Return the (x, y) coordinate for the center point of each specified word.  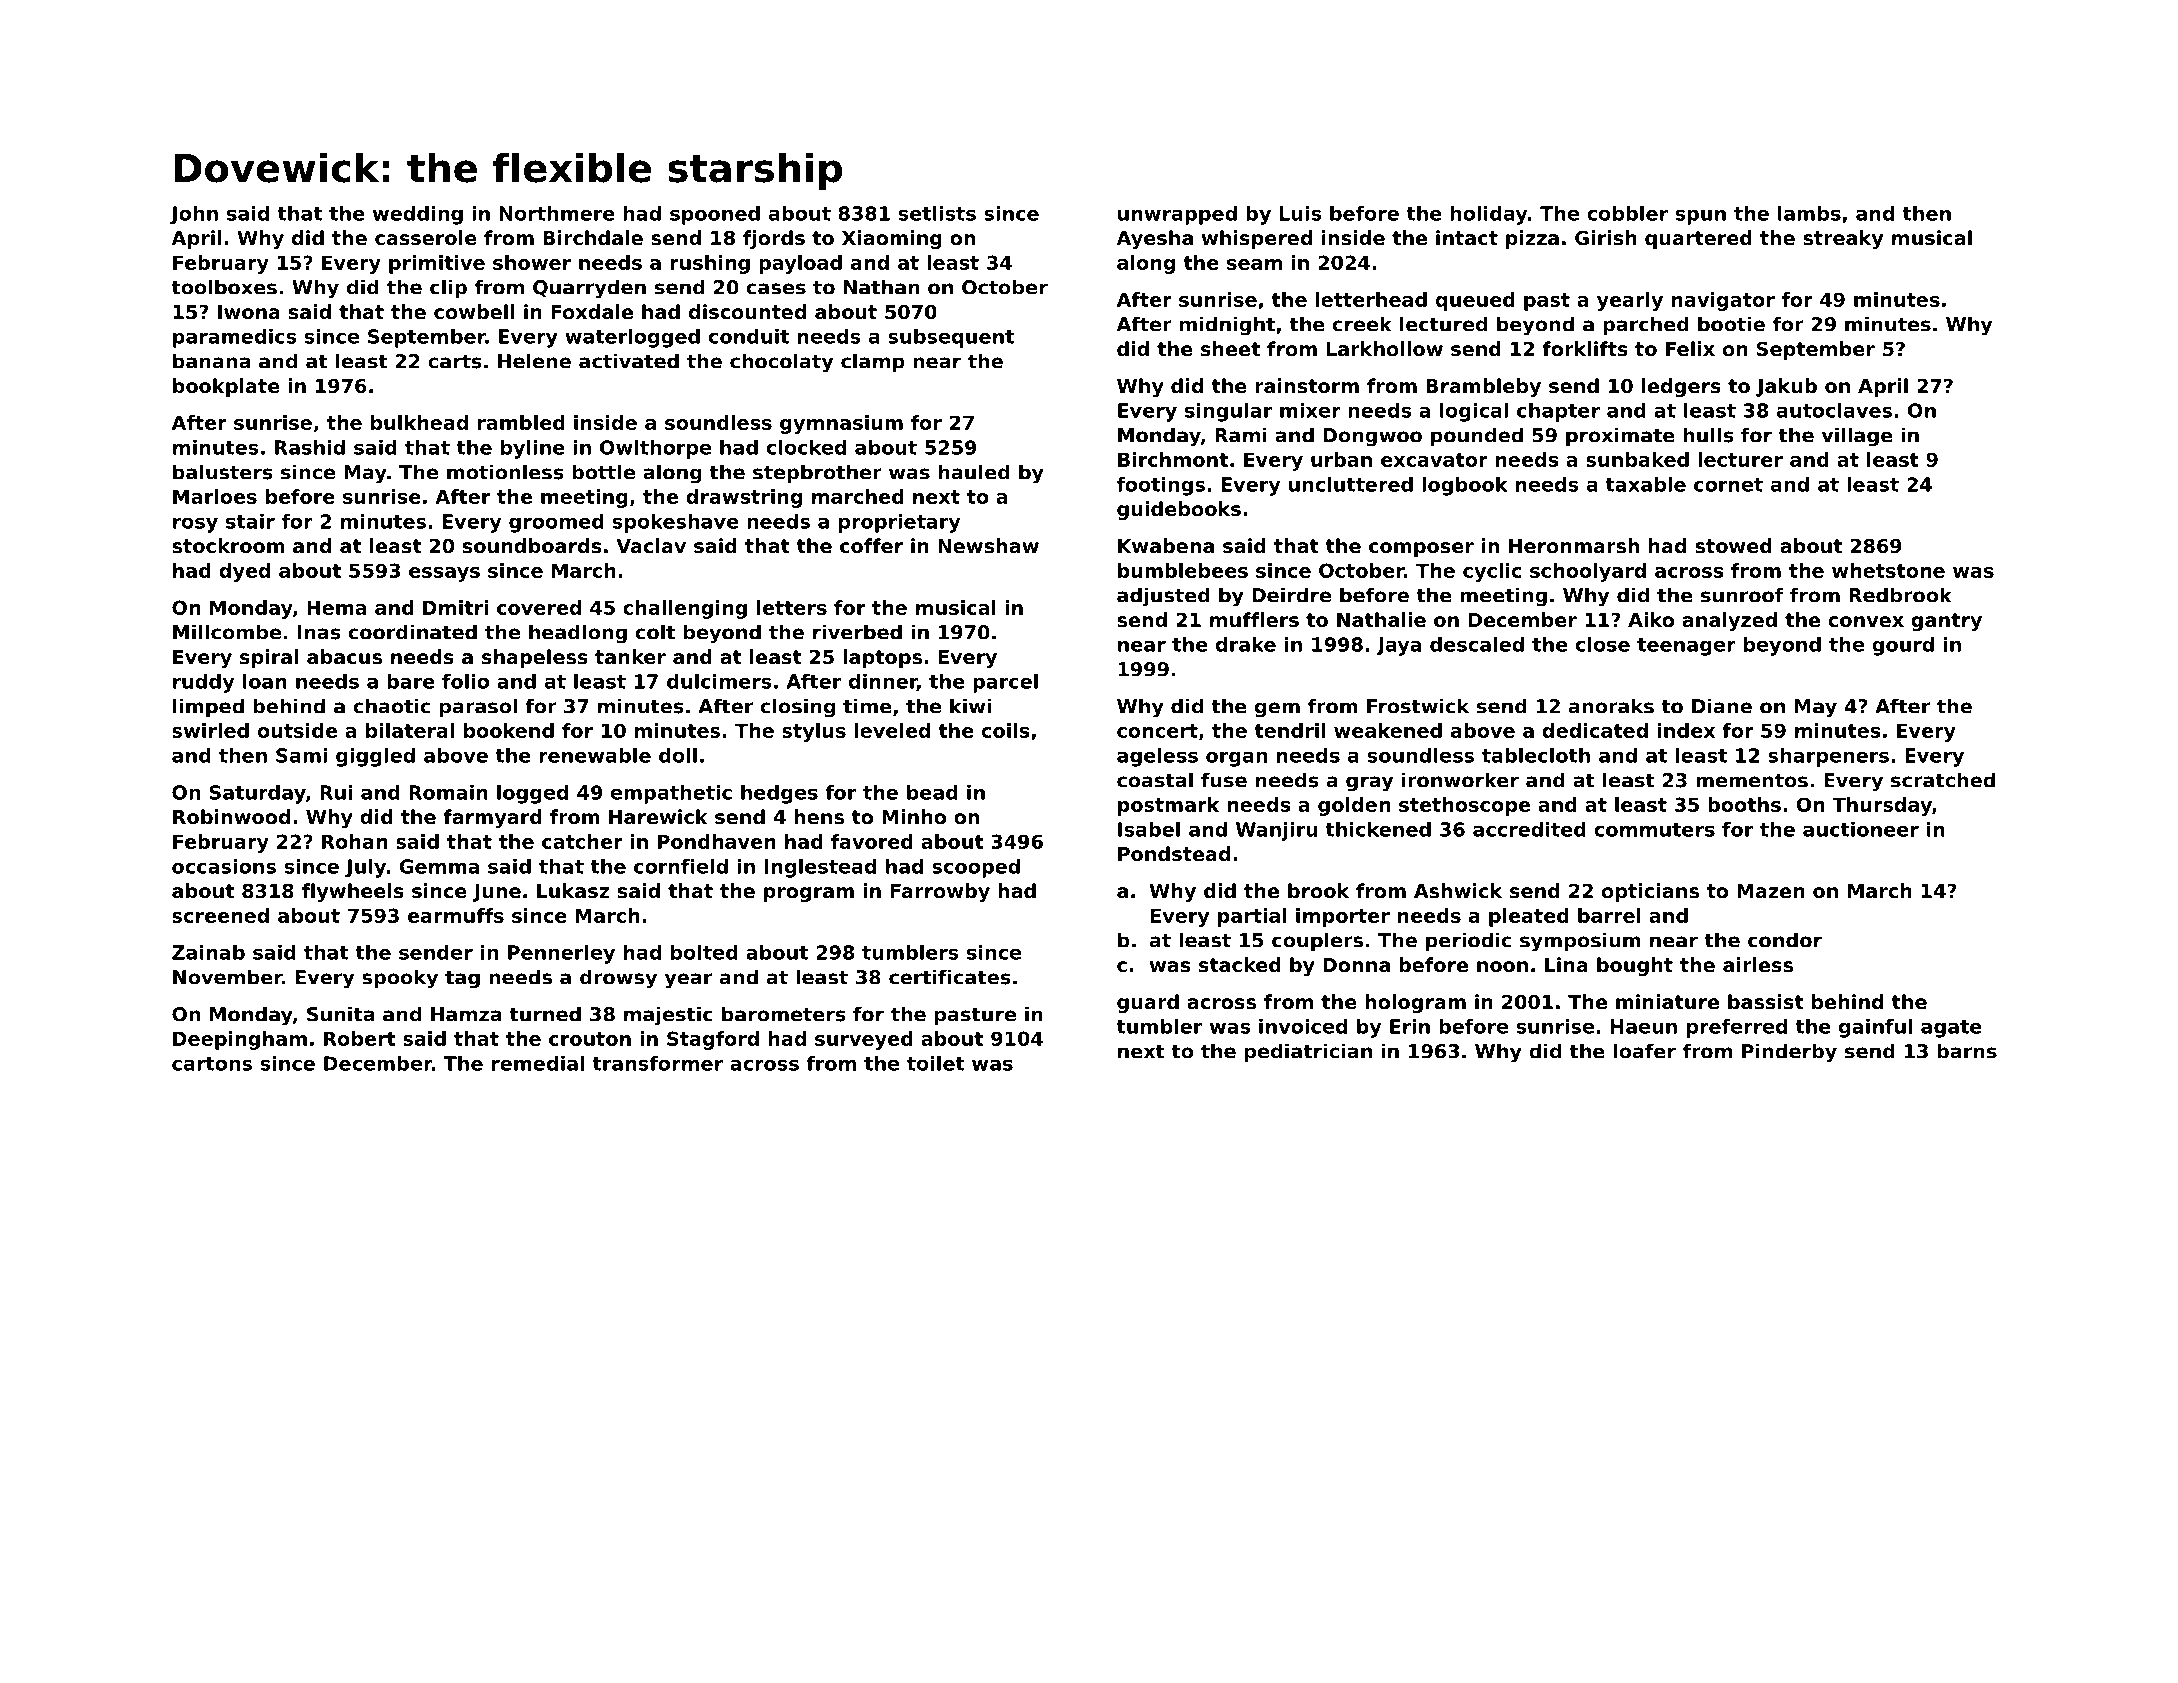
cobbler (1627, 213)
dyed (244, 572)
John (194, 215)
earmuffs (456, 915)
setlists (937, 213)
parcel (1005, 683)
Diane (1722, 706)
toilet (936, 1063)
